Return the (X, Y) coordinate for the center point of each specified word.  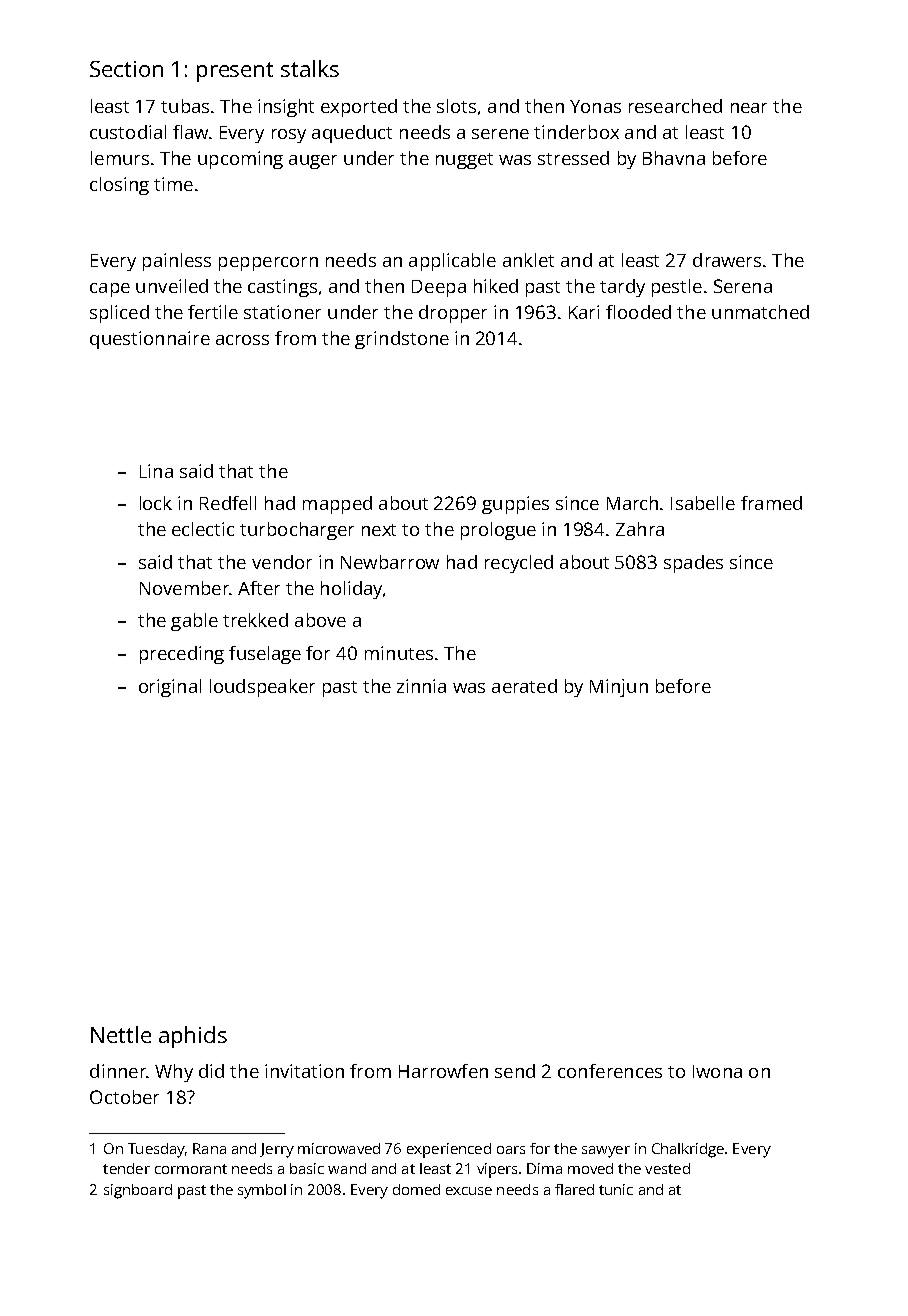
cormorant (191, 1169)
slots (456, 106)
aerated (524, 686)
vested (667, 1168)
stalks (310, 68)
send (515, 1071)
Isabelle (703, 503)
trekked (255, 620)
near (749, 108)
